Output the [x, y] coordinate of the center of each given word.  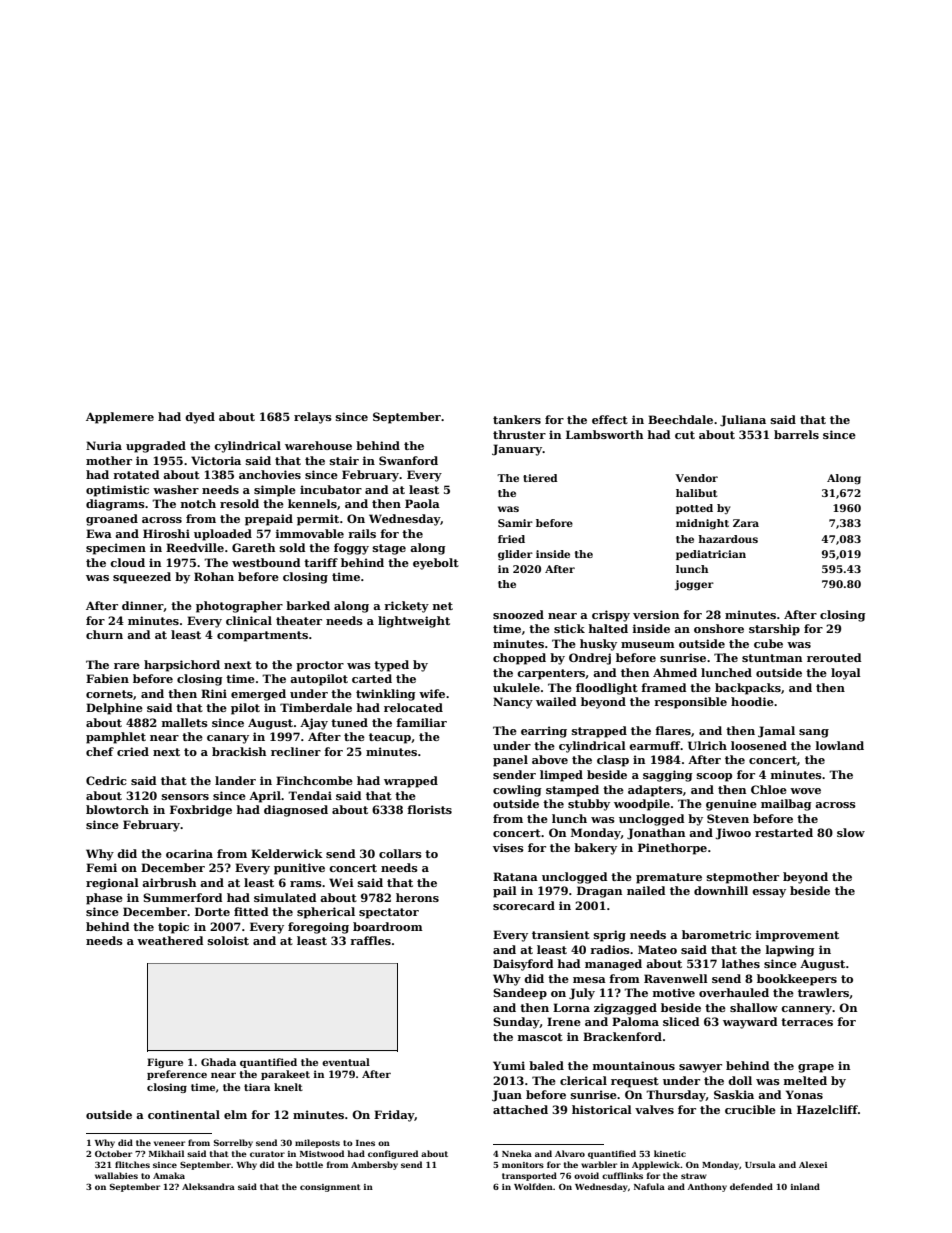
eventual [346, 1062]
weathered [170, 940]
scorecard [524, 905]
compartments [262, 636]
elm [235, 1114]
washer [176, 489]
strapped [599, 732]
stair [344, 460]
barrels [796, 434]
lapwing [790, 951]
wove [805, 791]
